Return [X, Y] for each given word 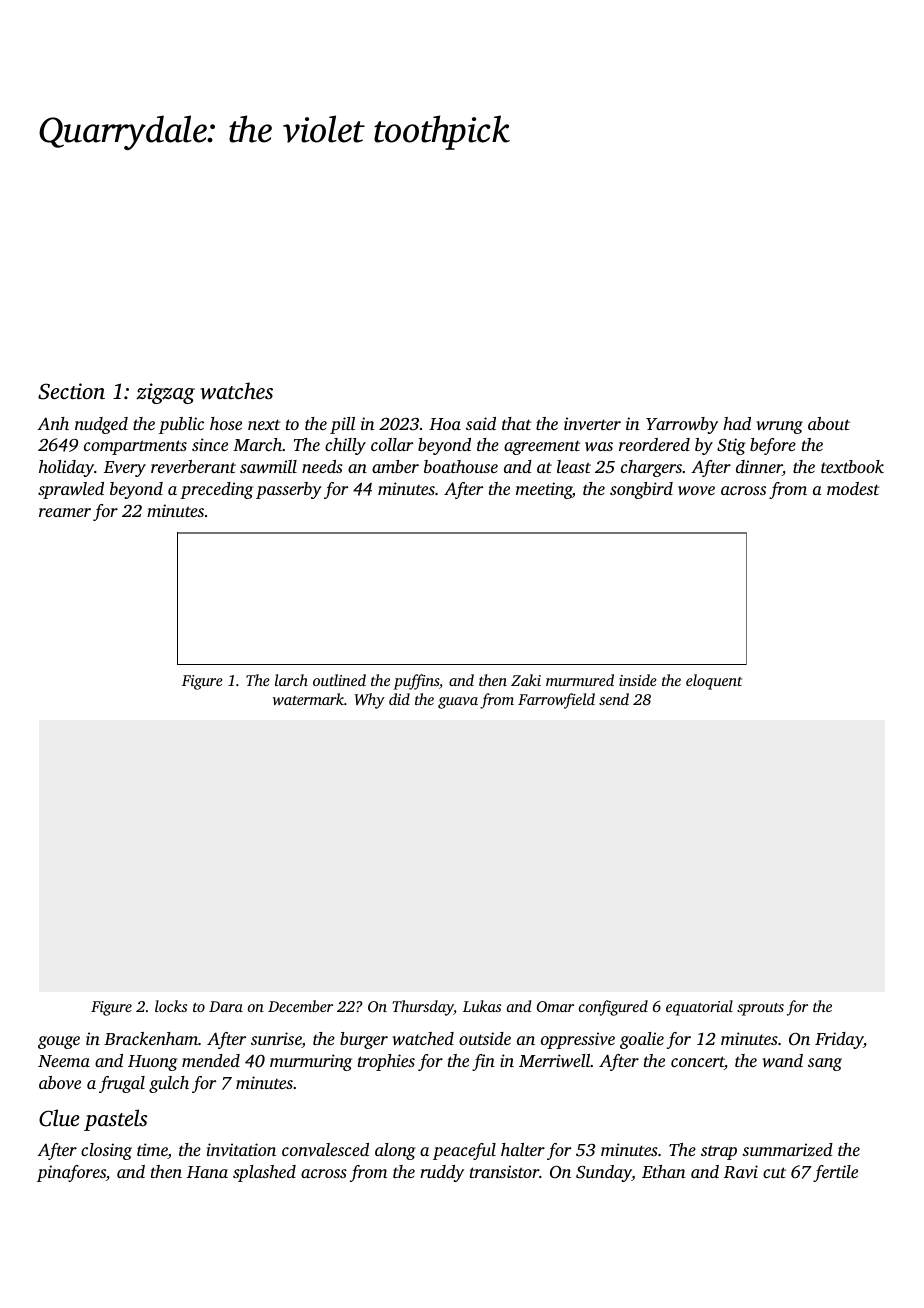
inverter [592, 423]
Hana [207, 1172]
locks [171, 1006]
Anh [53, 423]
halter [523, 1149]
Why [369, 701]
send [614, 699]
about [829, 423]
